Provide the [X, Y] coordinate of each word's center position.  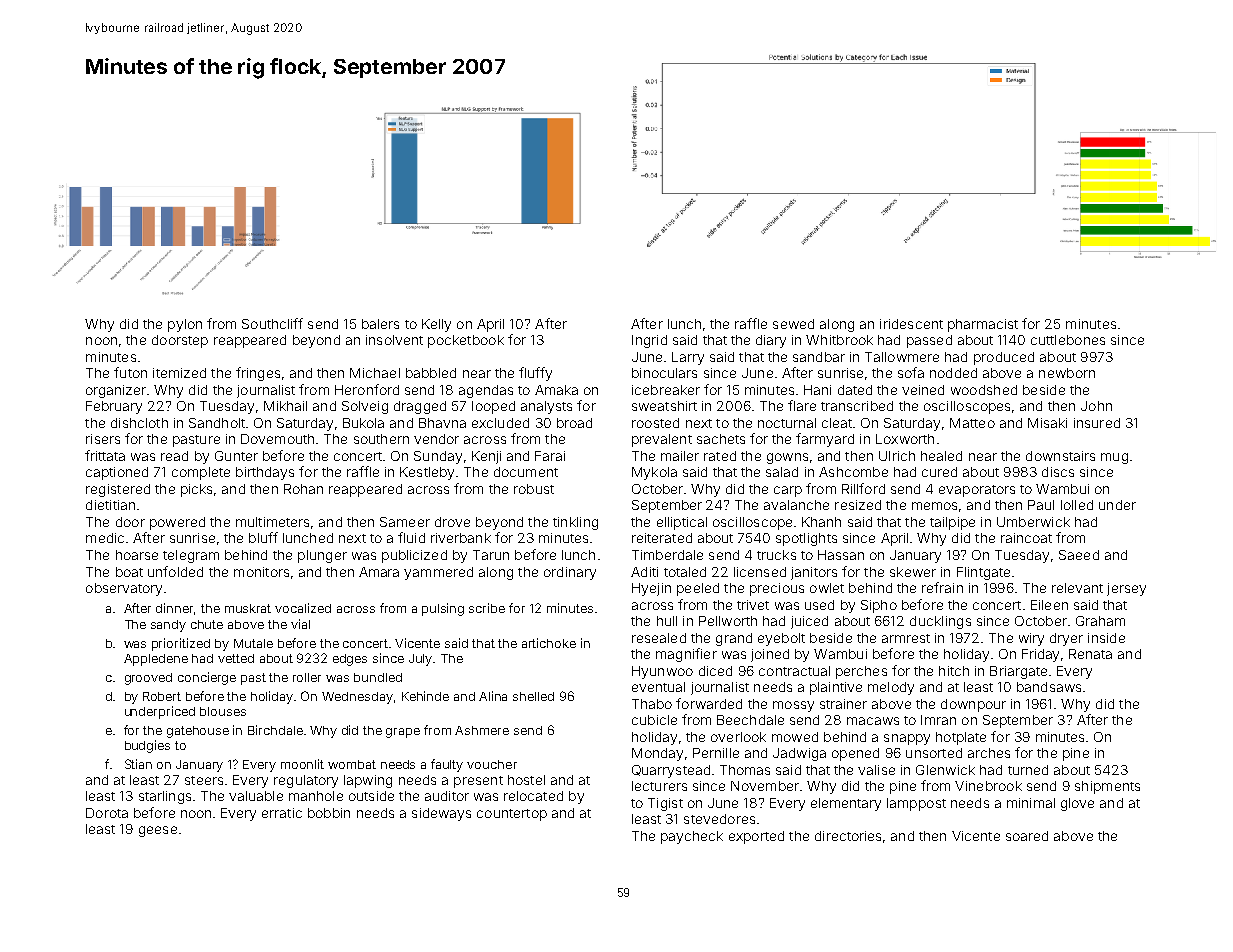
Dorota [107, 813]
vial [300, 624]
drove [452, 522]
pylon [185, 325]
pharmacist [983, 325]
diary [771, 341]
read [174, 456]
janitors [814, 573]
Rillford [863, 488]
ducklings [940, 622]
